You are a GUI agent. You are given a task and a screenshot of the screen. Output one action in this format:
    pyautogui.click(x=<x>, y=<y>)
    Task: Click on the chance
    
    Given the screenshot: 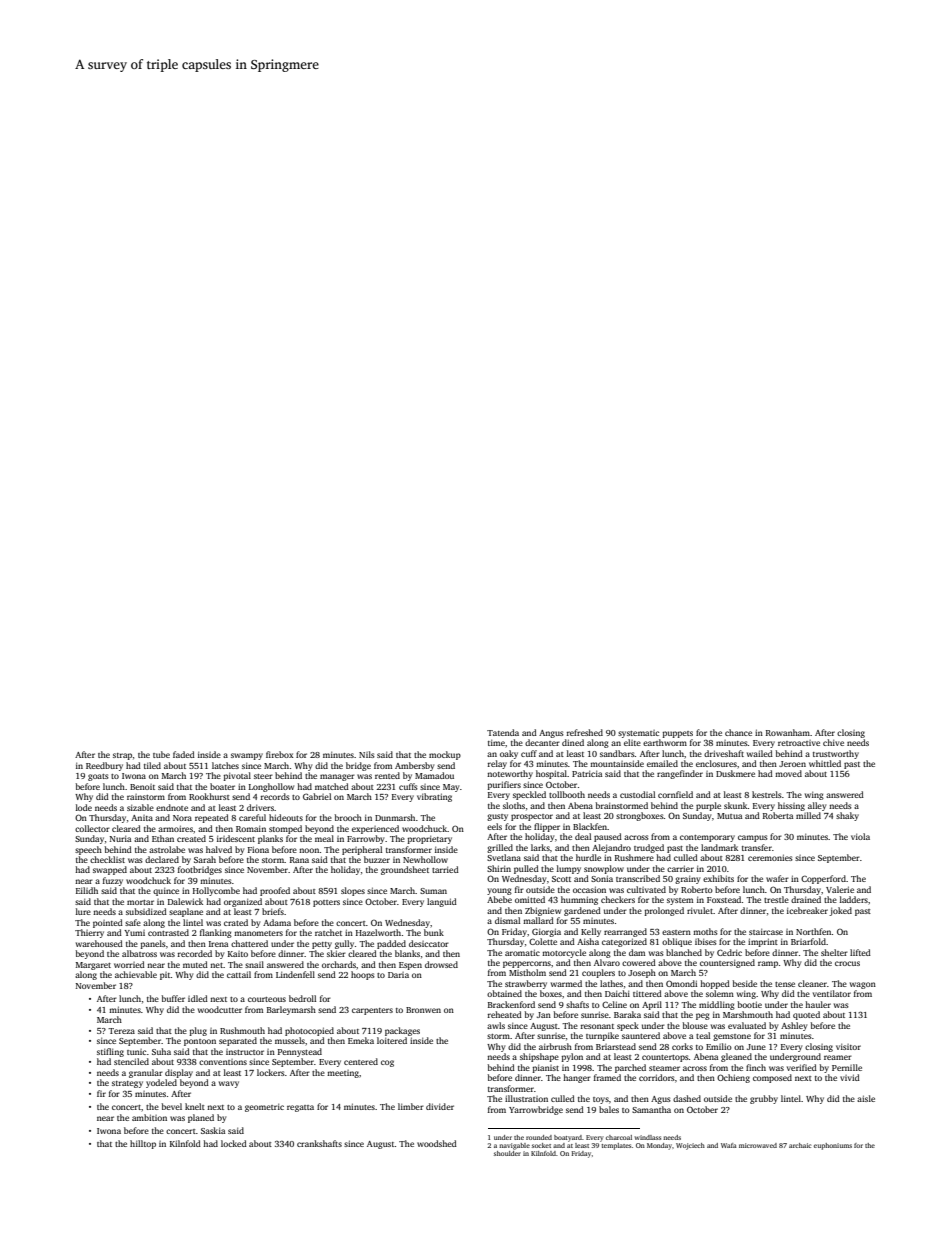 What is the action you would take?
    pyautogui.click(x=738, y=732)
